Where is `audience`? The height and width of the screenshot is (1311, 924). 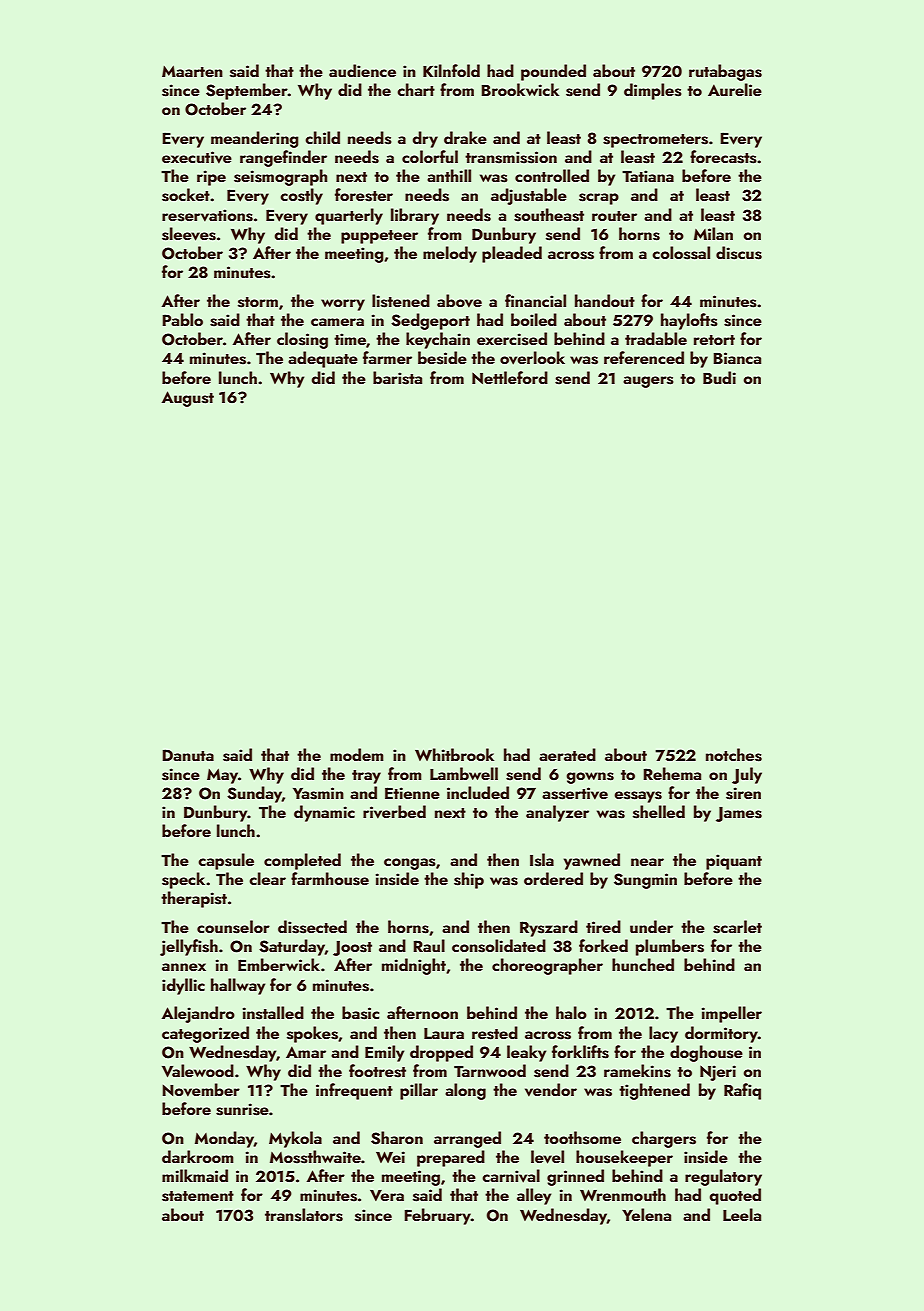 audience is located at coordinates (362, 70).
